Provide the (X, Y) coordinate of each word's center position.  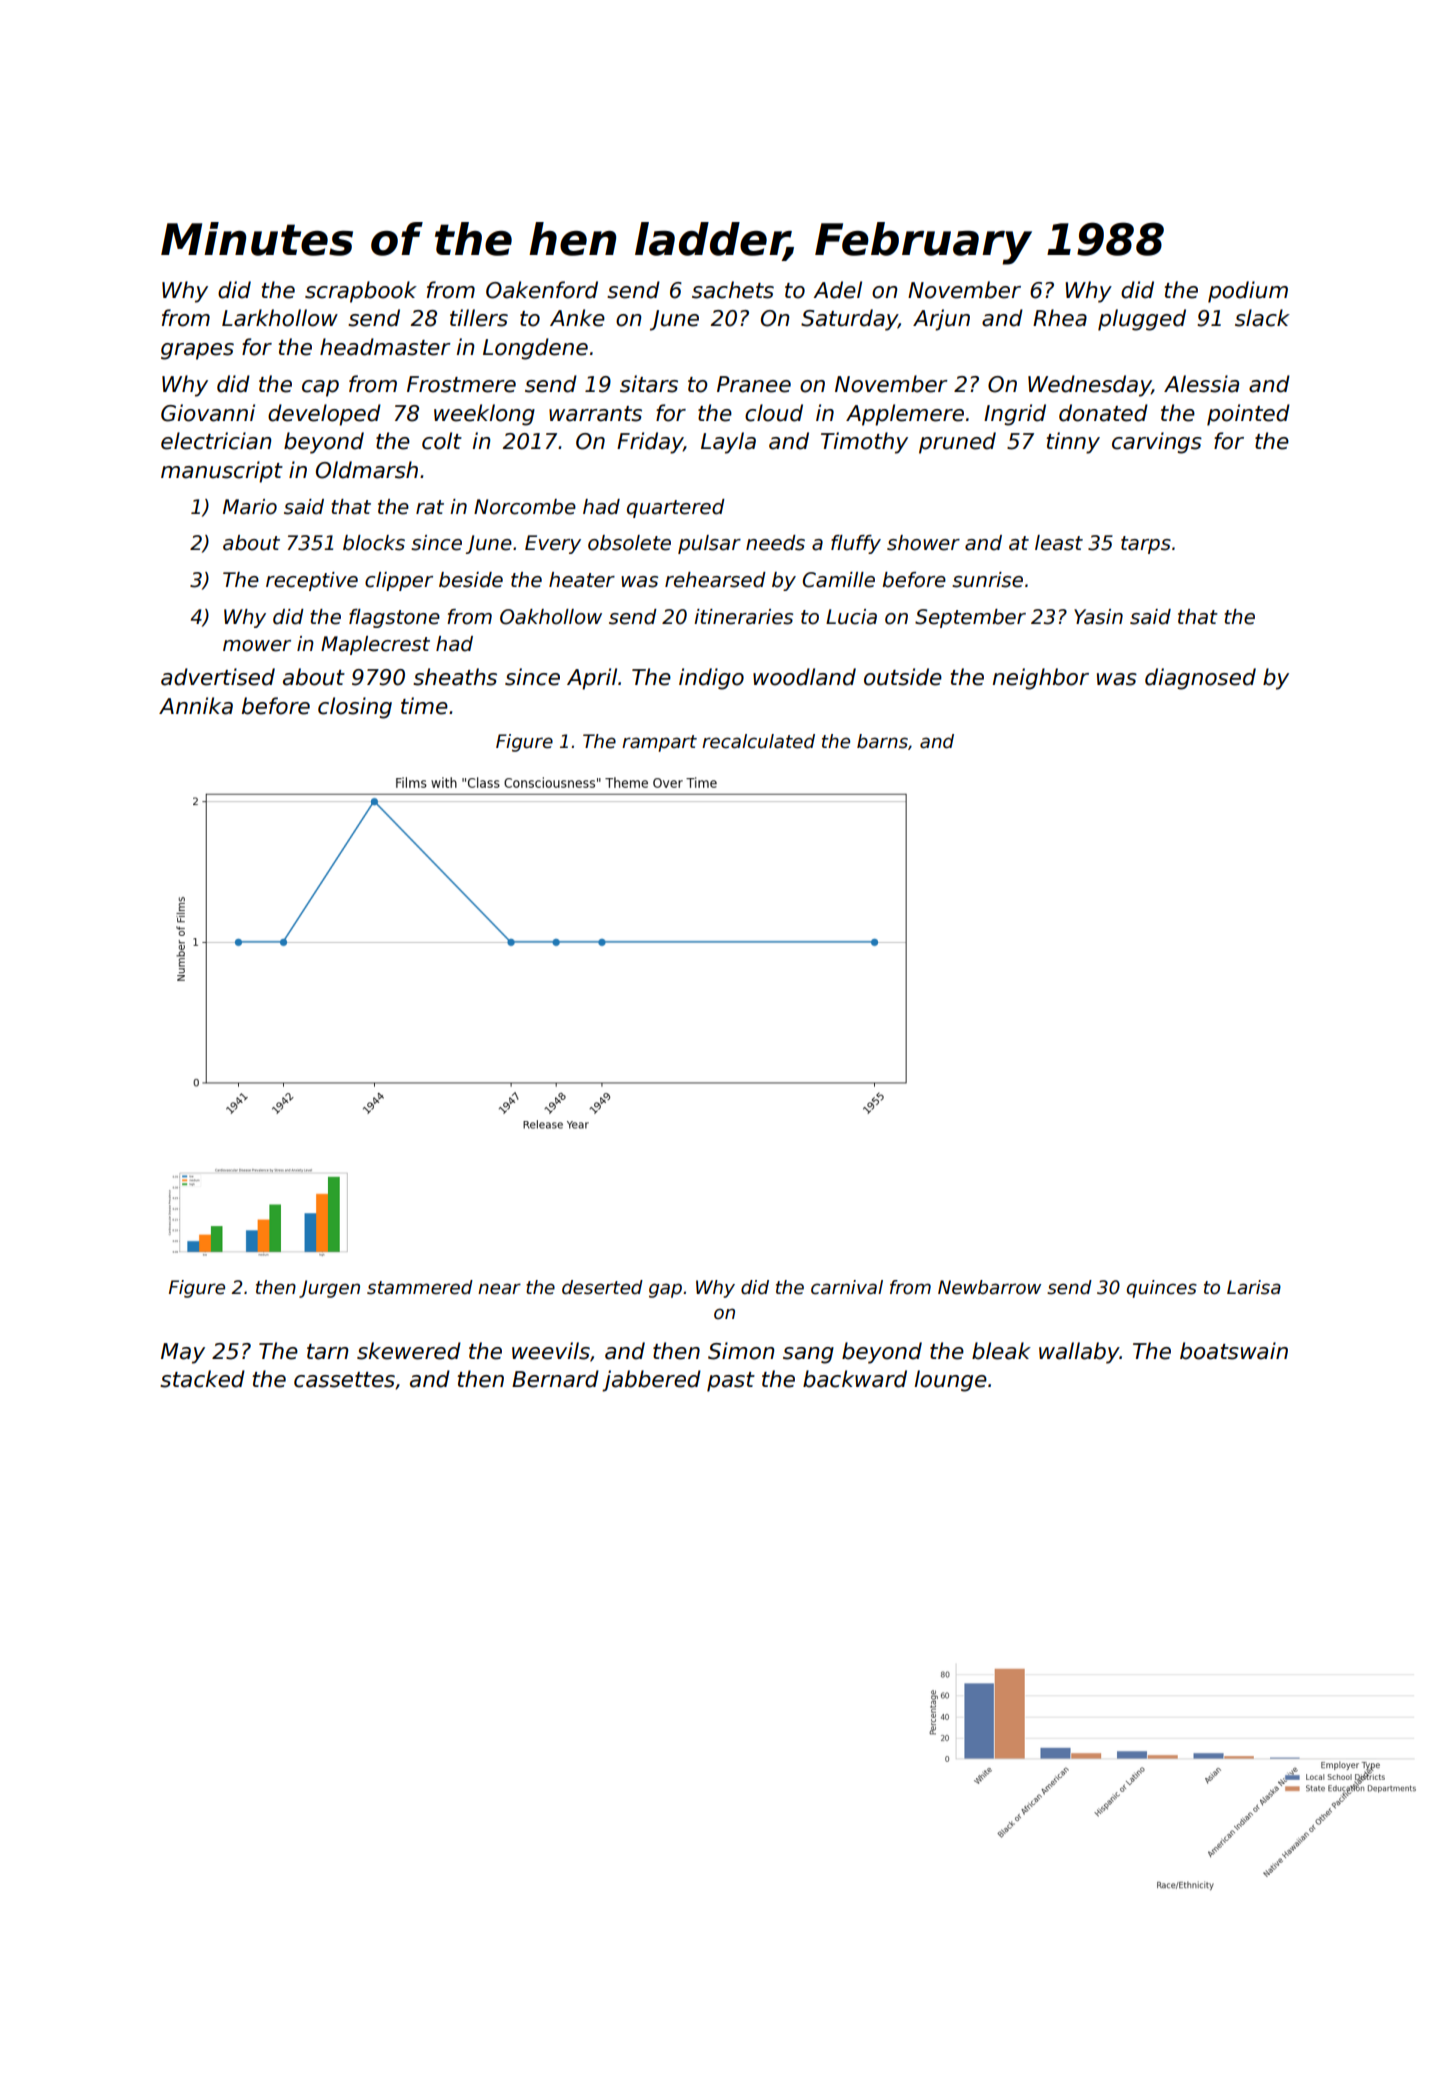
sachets (733, 290)
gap (665, 1290)
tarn (328, 1352)
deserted (602, 1287)
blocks (374, 543)
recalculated (758, 741)
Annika (196, 706)
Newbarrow (989, 1287)
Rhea (1060, 318)
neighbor (1041, 679)
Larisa (1254, 1287)
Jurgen (329, 1289)
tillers (479, 318)
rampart (659, 743)
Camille (838, 580)
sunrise (987, 580)
